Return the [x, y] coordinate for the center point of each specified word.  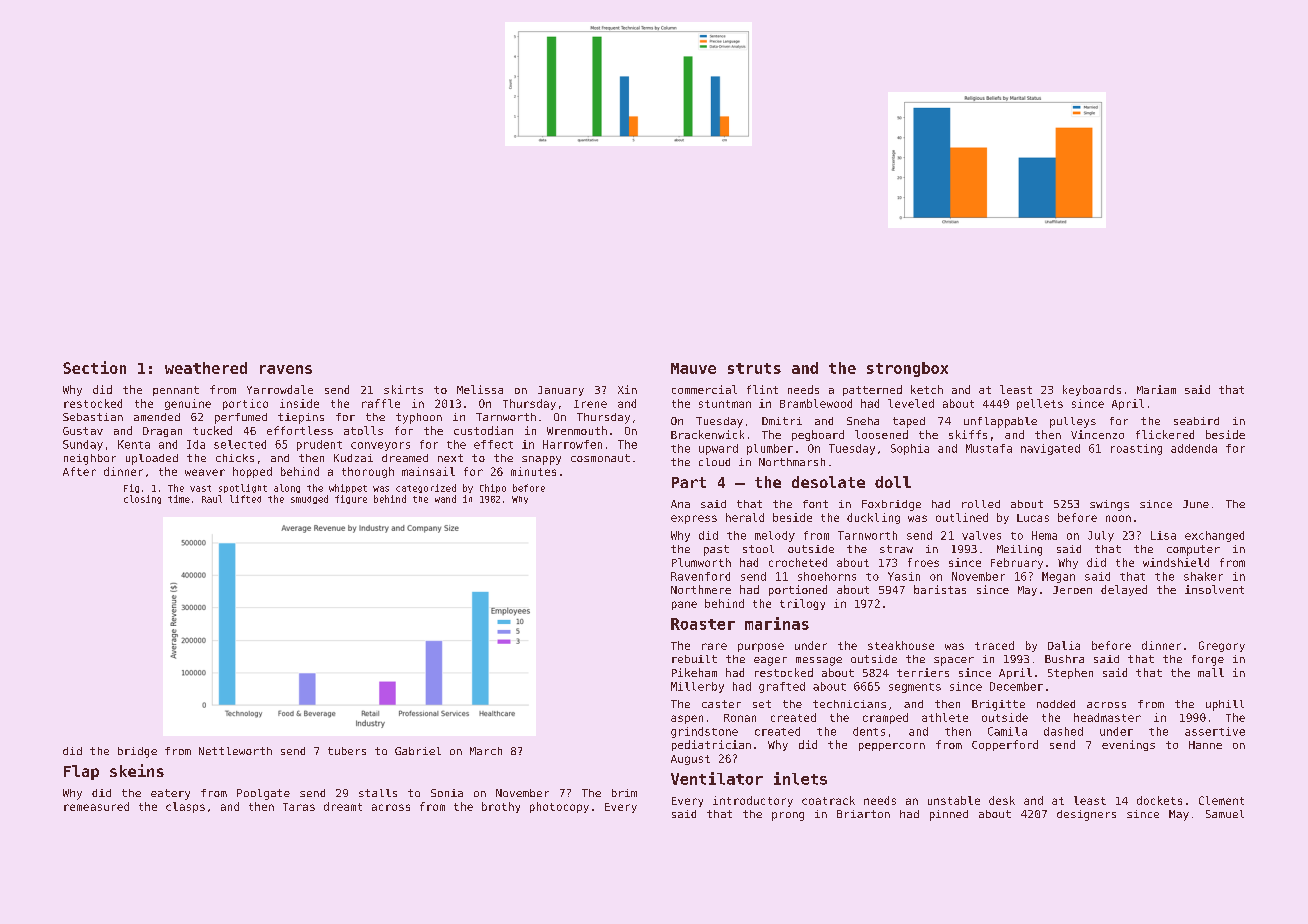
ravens [286, 369]
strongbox [907, 369]
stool [758, 549]
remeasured [96, 806]
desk [1002, 800]
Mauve [693, 368]
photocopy [559, 807]
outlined [962, 517]
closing [142, 499]
